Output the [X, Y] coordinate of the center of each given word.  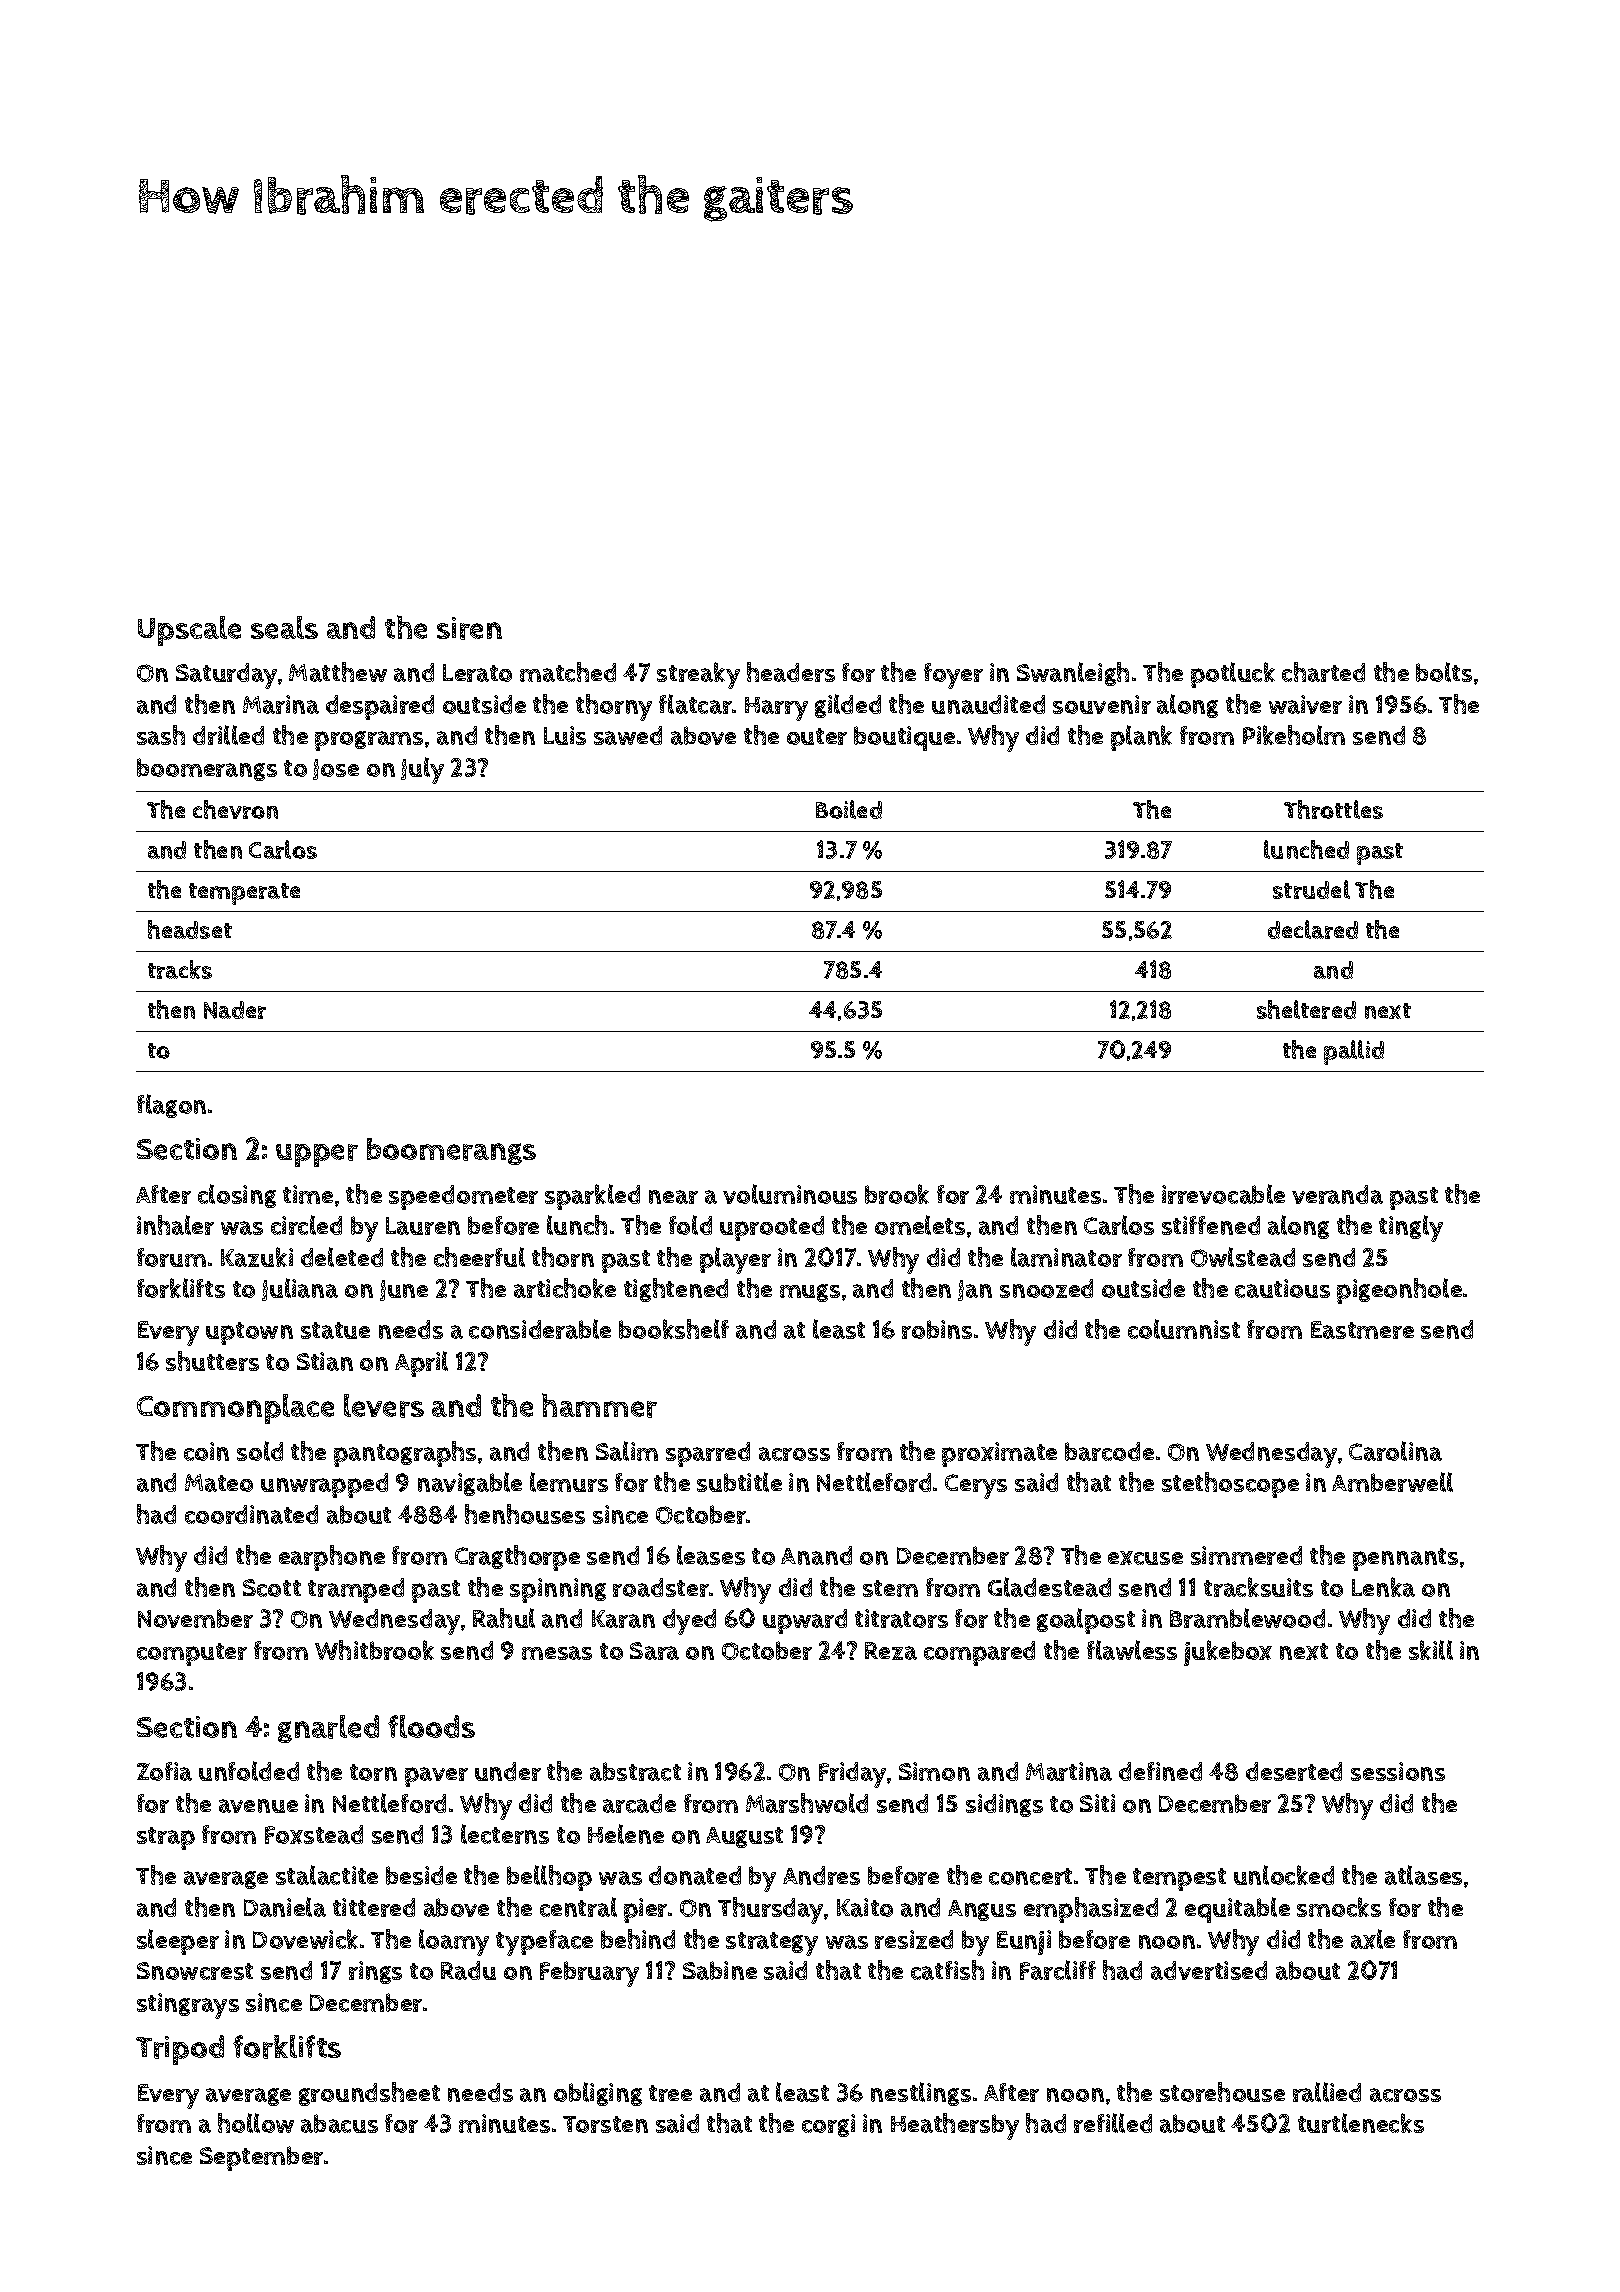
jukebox [1228, 1653]
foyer [953, 676]
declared [1313, 929]
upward [805, 1621]
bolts [1444, 672]
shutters [212, 1361]
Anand [816, 1555]
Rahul [504, 1618]
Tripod [180, 2050]
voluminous [790, 1194]
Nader [235, 1010]
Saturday [226, 676]
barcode [1109, 1451]
